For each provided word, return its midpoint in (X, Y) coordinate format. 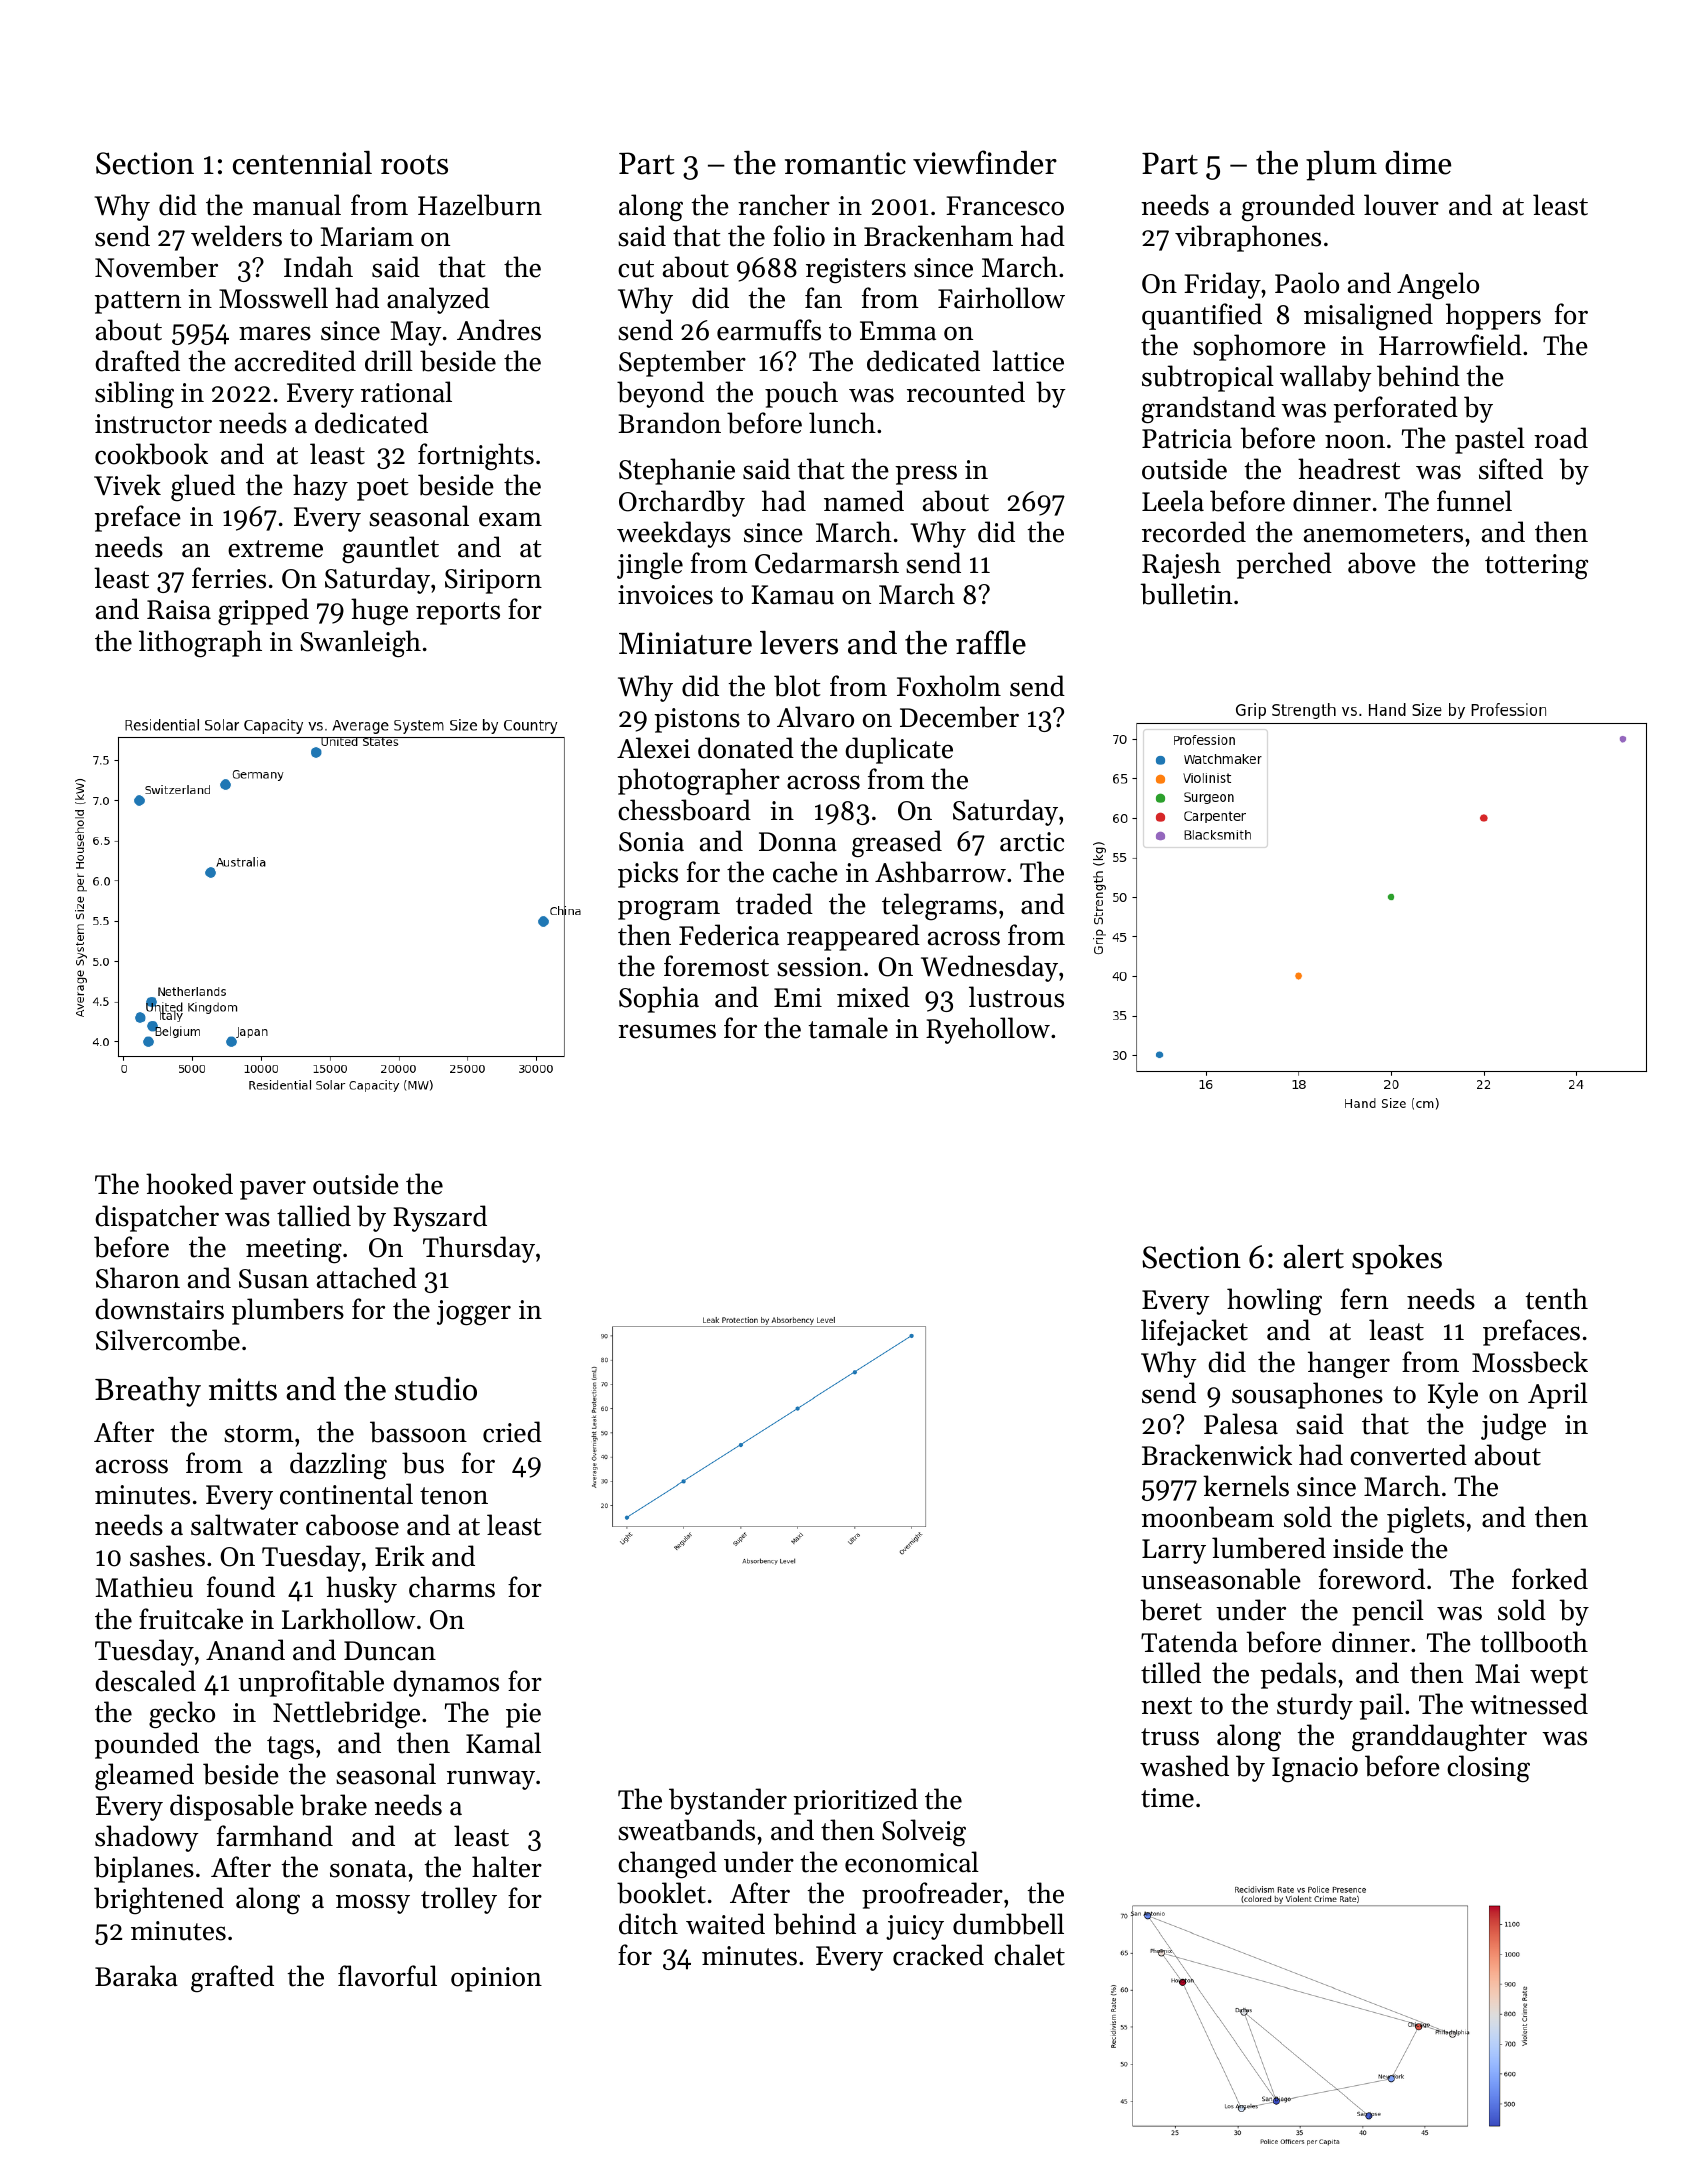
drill (389, 361)
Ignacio (1315, 1770)
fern (1364, 1299)
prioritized (855, 1801)
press (926, 475)
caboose (352, 1525)
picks (648, 874)
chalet (1029, 1955)
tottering (1536, 566)
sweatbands (686, 1830)
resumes (667, 1031)
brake (333, 1805)
